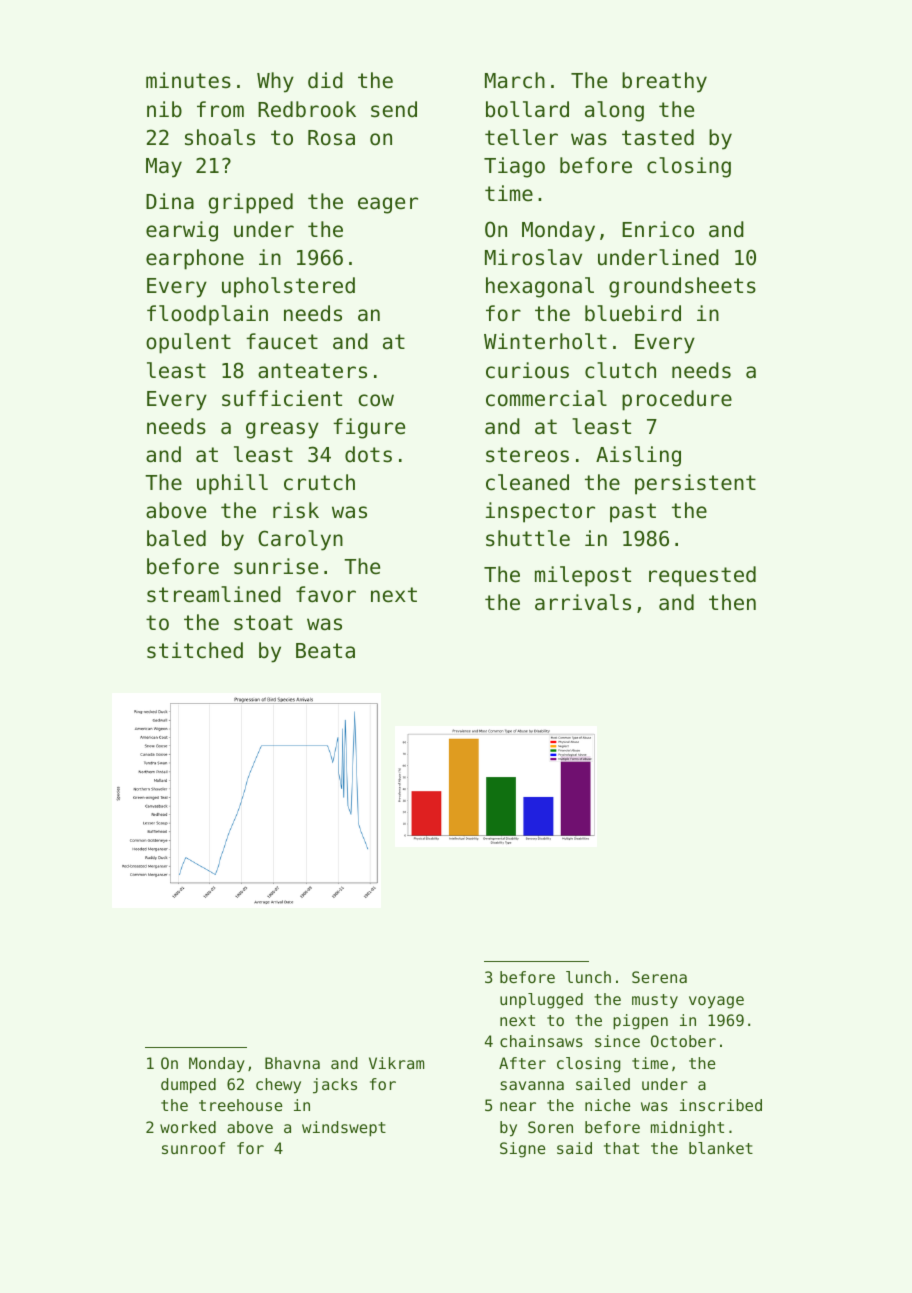 The width and height of the page is (912, 1293). I want to click on favor, so click(326, 594).
